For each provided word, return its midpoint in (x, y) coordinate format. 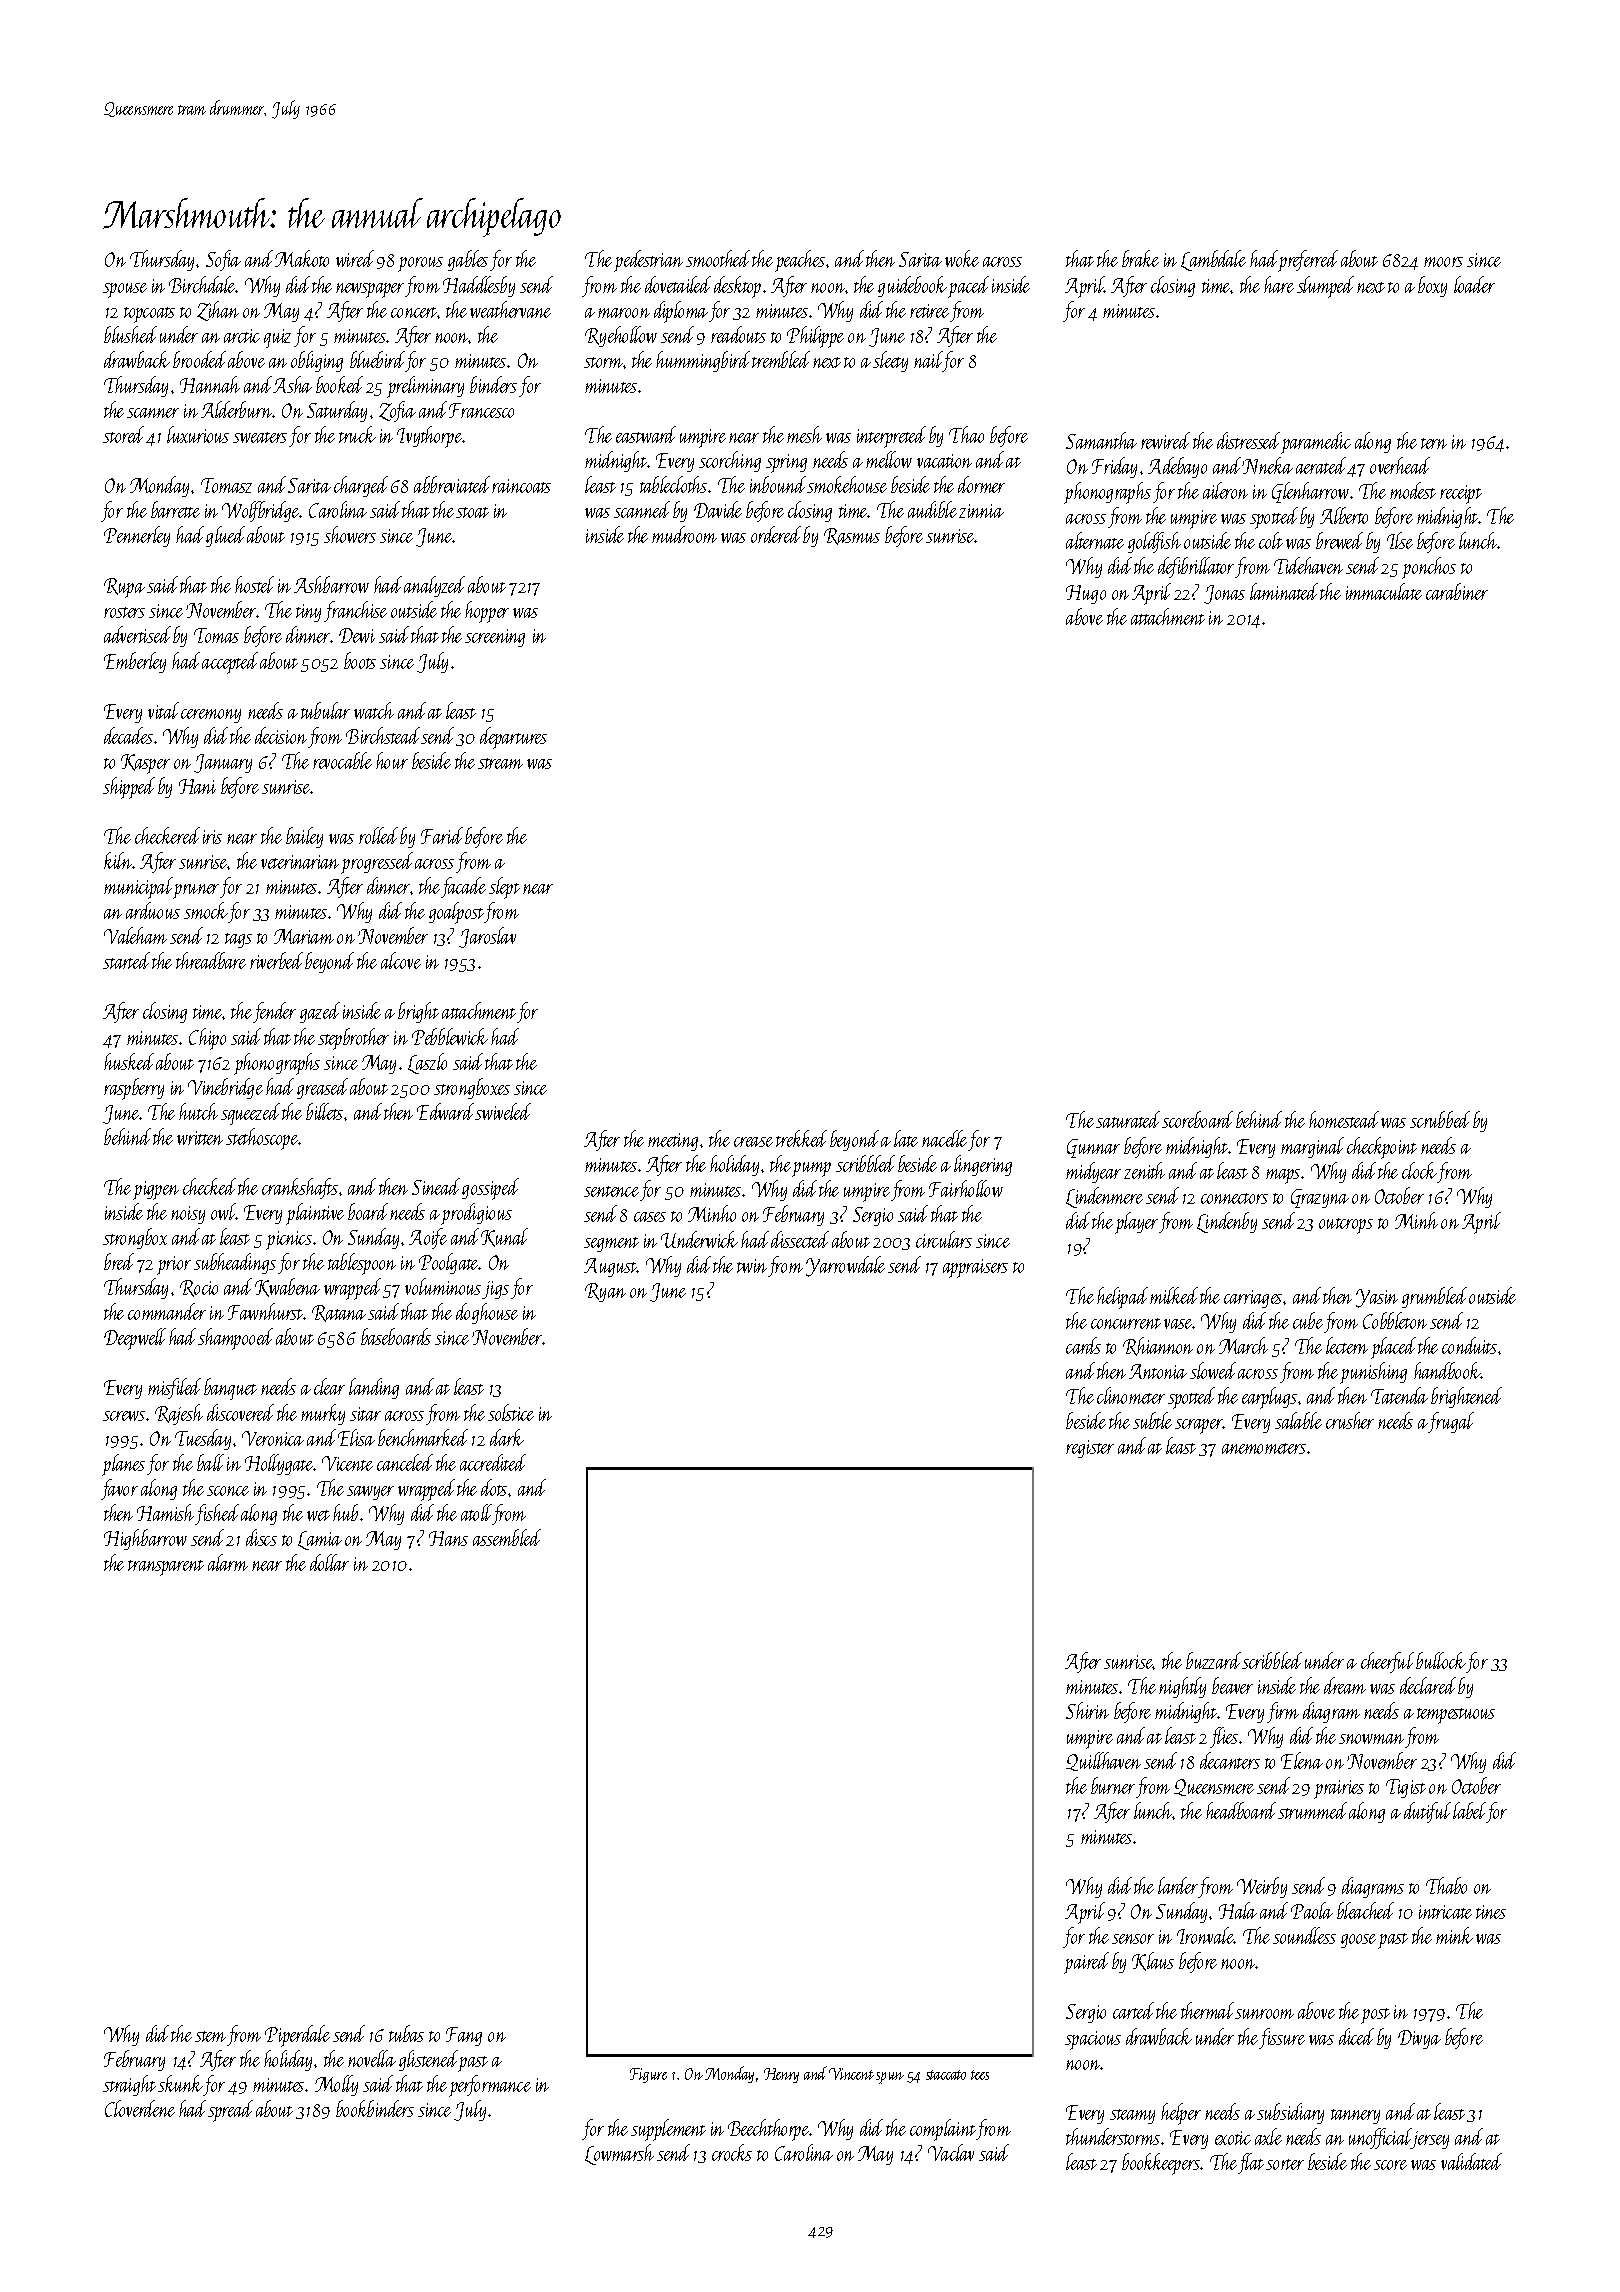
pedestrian (648, 261)
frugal (1451, 1422)
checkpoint (1382, 1148)
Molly (336, 2085)
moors (1443, 262)
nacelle (944, 1138)
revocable (342, 760)
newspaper (370, 290)
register (1090, 1449)
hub (345, 1512)
